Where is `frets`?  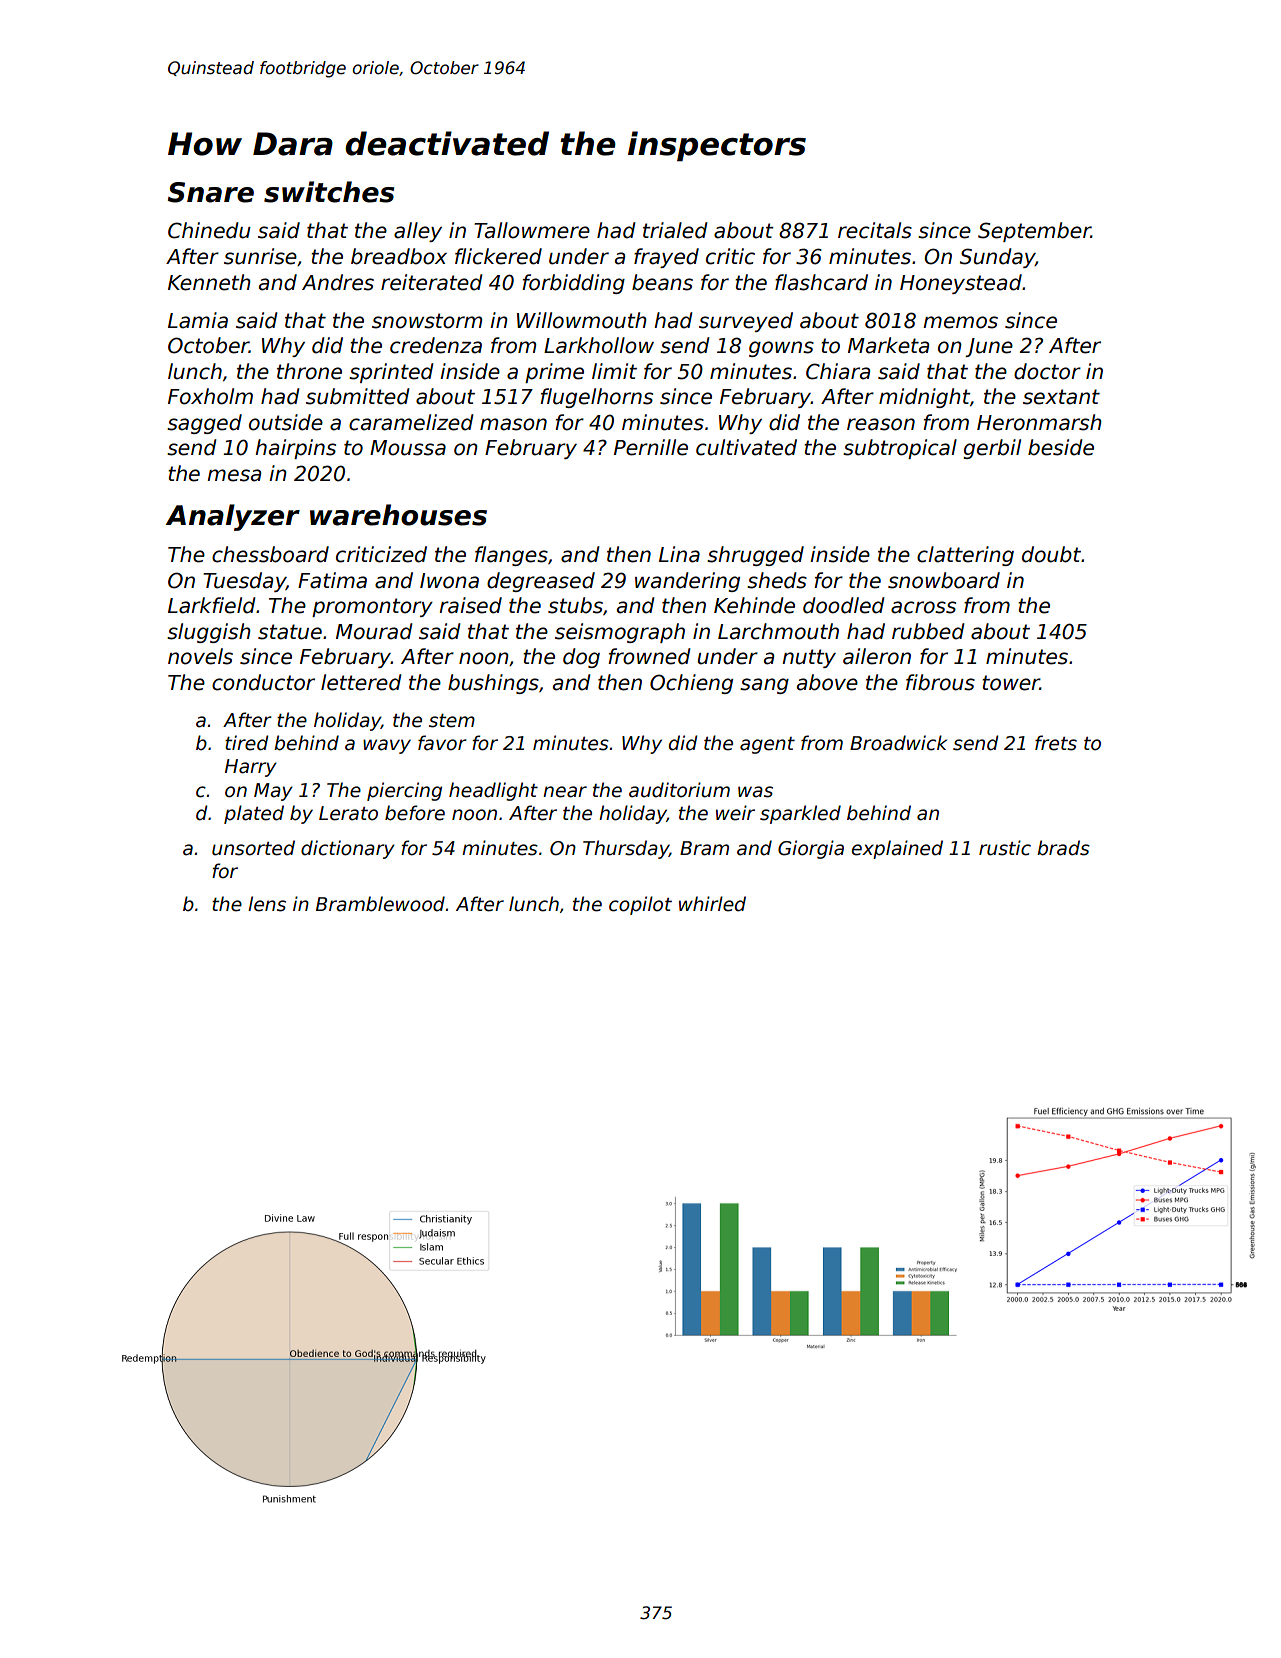
frets is located at coordinates (1056, 743).
